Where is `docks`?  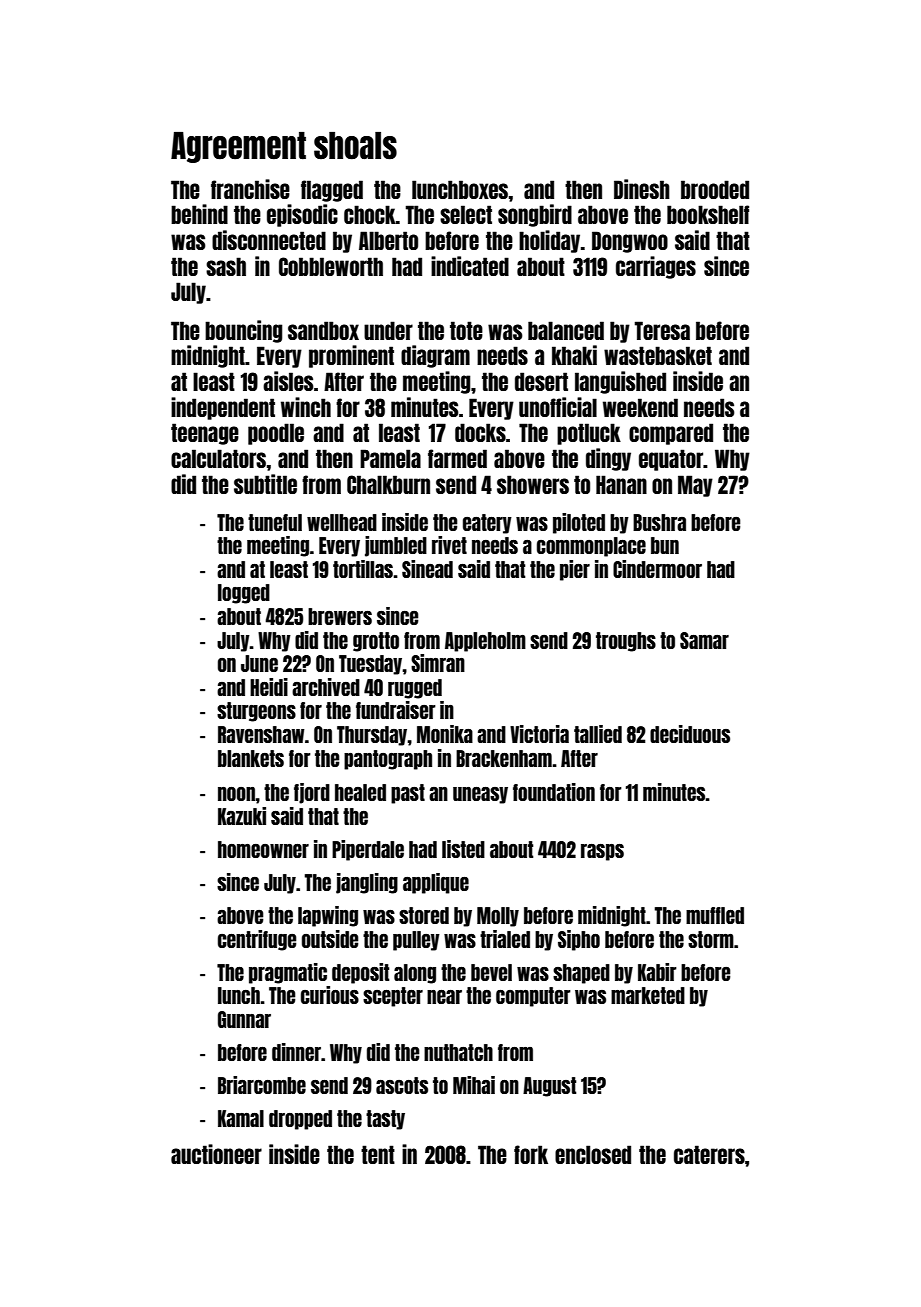
docks is located at coordinates (480, 432).
